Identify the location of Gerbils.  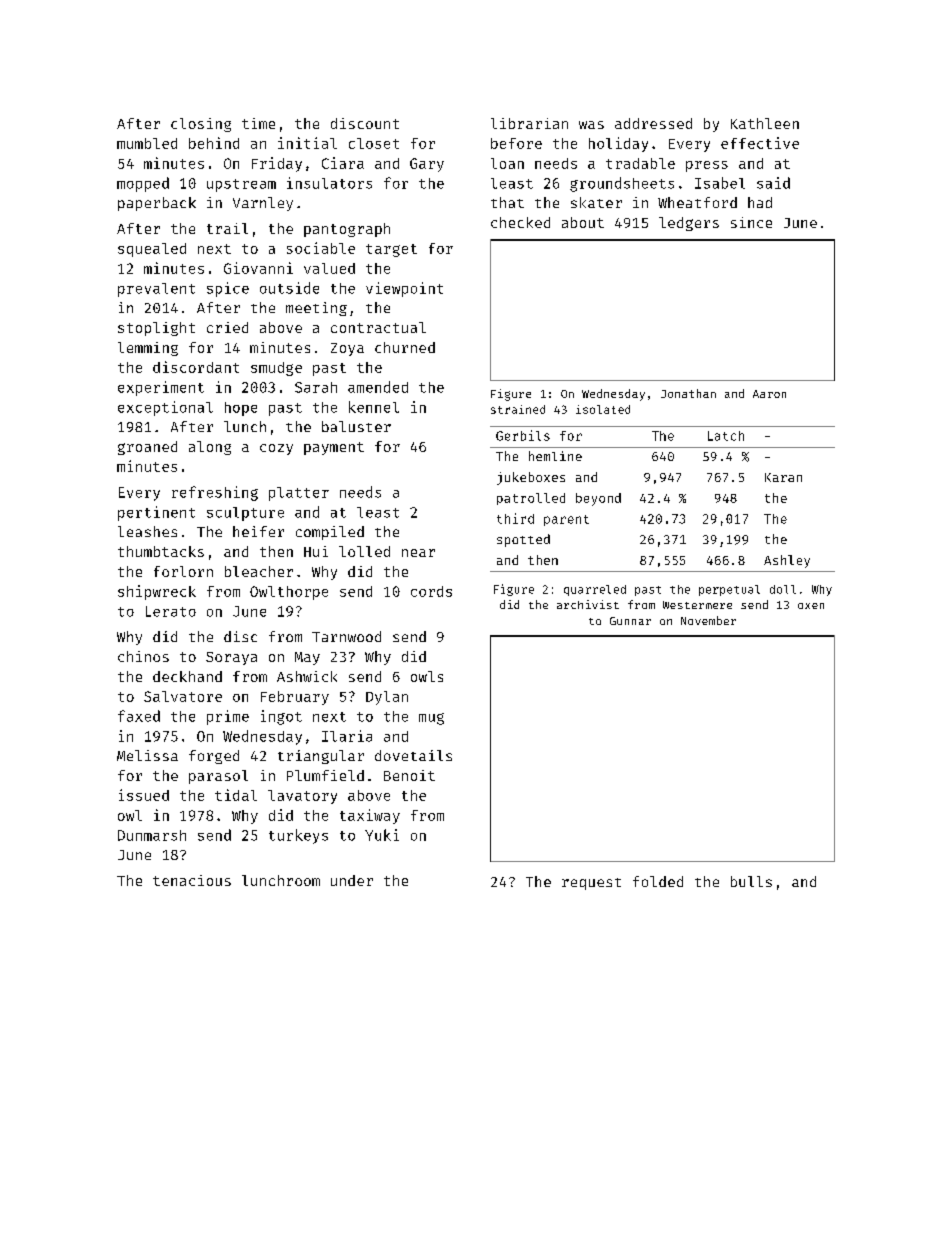
(523, 435).
